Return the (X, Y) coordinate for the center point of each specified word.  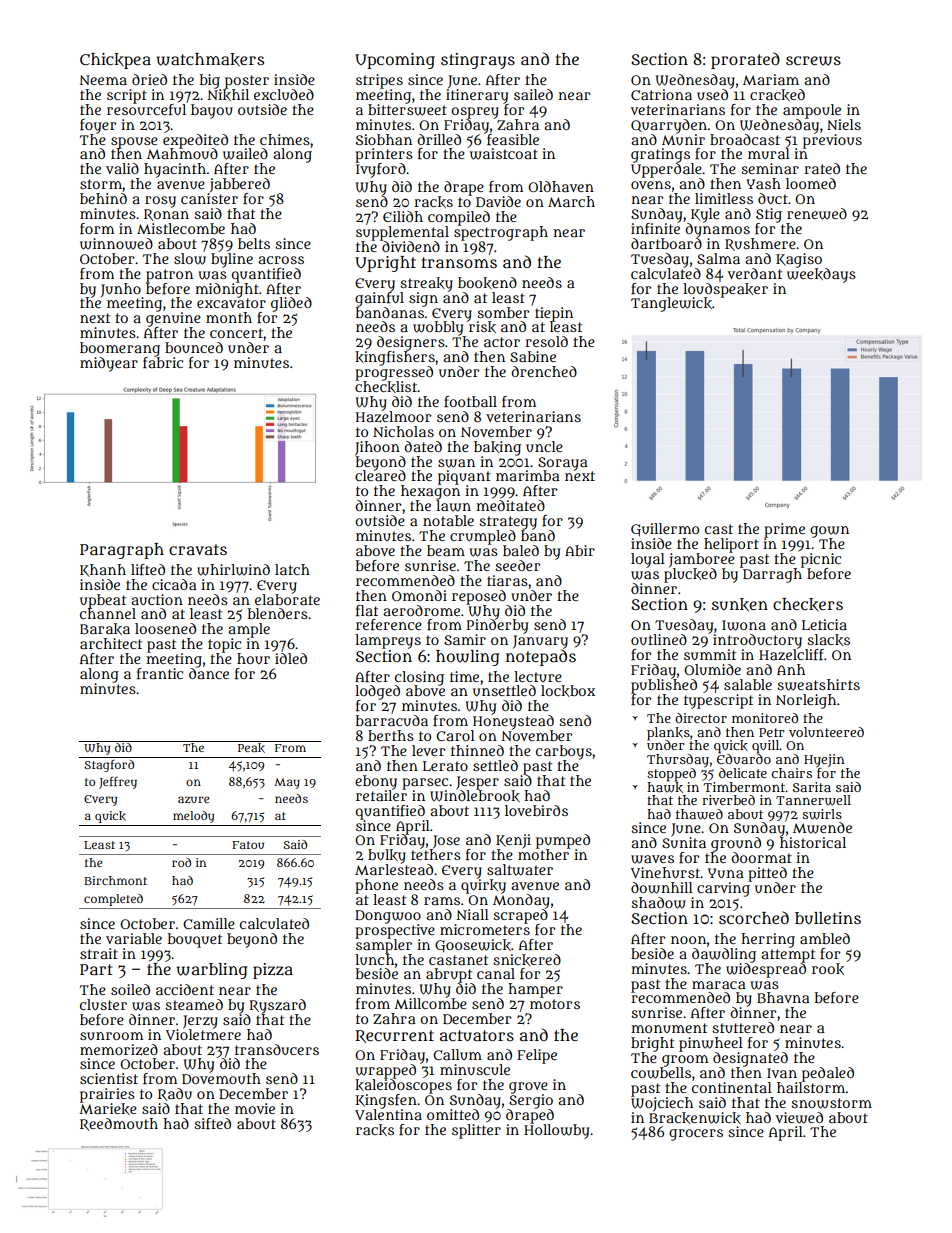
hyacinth (175, 170)
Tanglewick (671, 304)
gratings (660, 155)
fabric (163, 362)
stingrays (478, 61)
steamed (194, 1004)
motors (555, 1004)
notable (448, 520)
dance (209, 673)
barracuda (392, 720)
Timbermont (744, 787)
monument (669, 1028)
